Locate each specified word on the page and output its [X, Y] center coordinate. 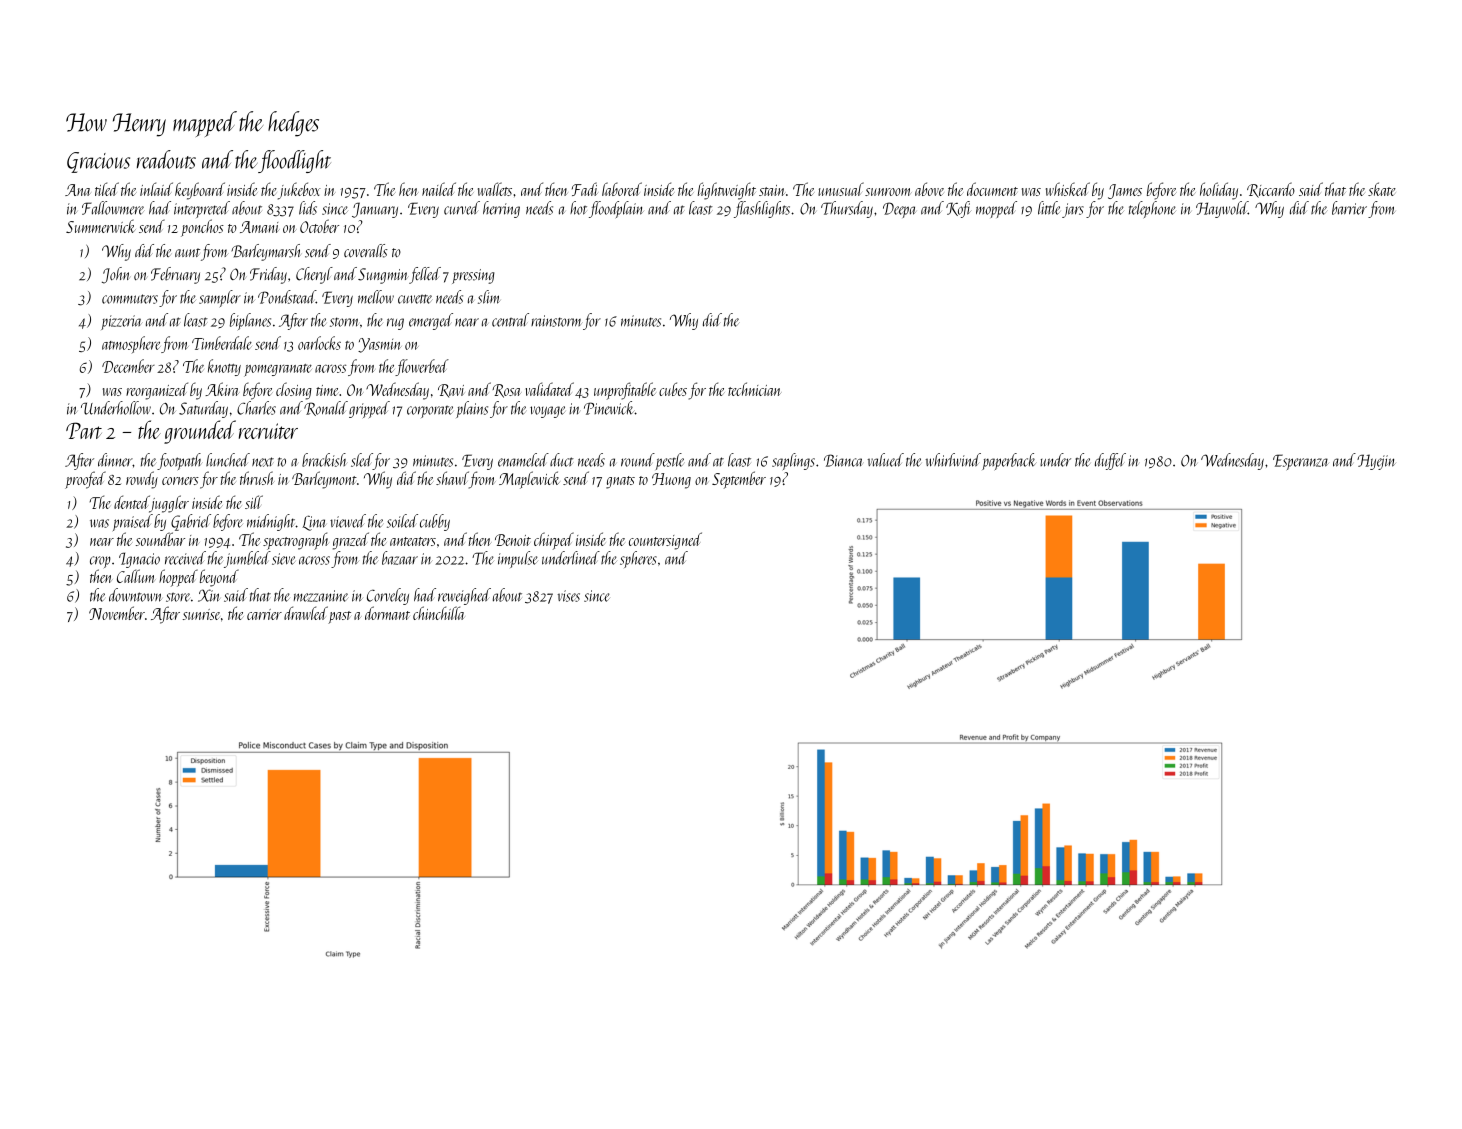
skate [1382, 189]
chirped [554, 541]
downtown [135, 595]
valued [886, 460]
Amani [260, 227]
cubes [673, 389]
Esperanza [1301, 462]
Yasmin [380, 345]
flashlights [762, 209]
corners [180, 481]
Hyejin [1376, 462]
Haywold [1222, 209]
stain [772, 190]
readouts [166, 159]
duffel [1110, 461]
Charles [256, 408]
